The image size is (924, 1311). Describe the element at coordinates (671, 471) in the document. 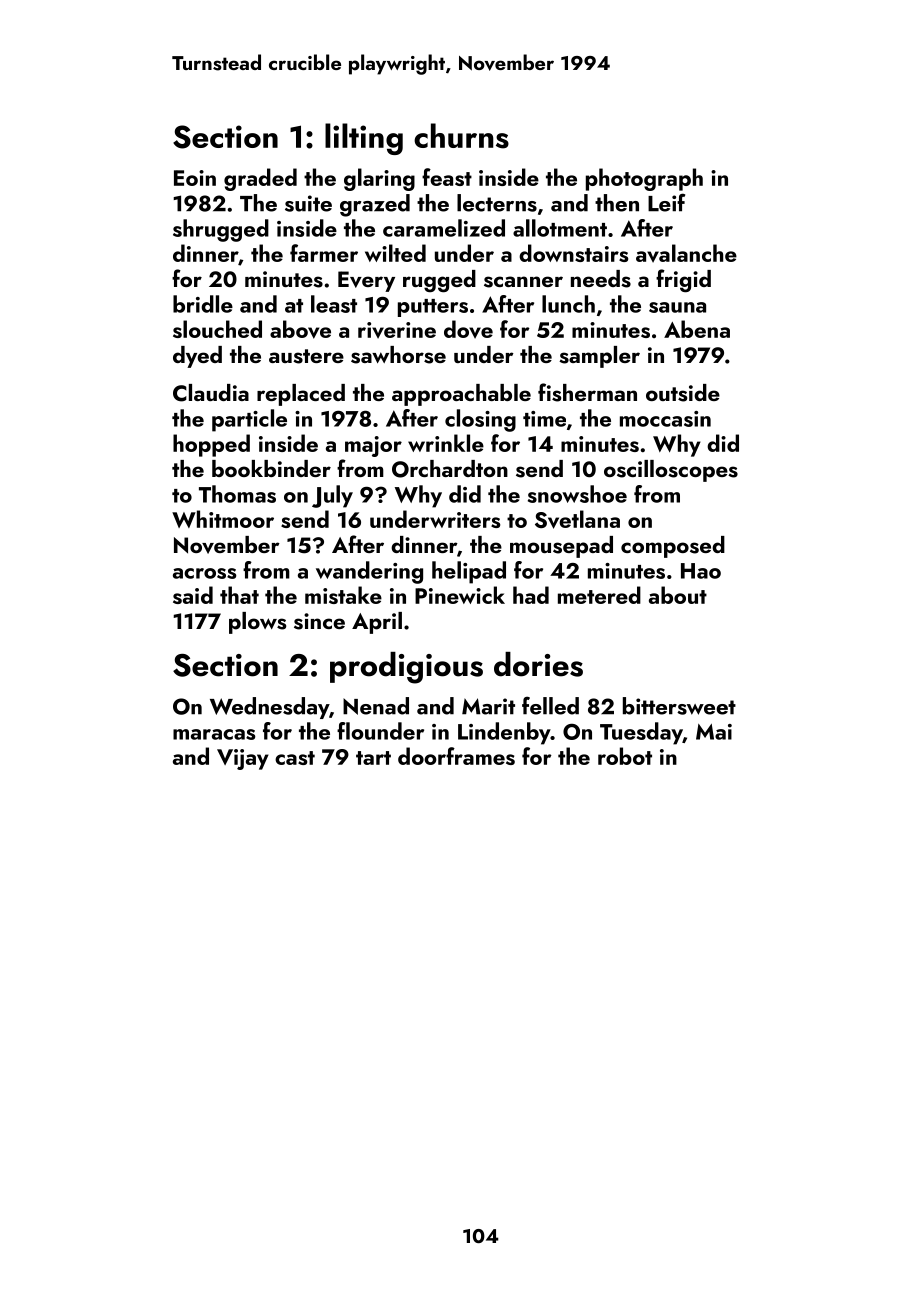

I see `oscilloscopes` at that location.
